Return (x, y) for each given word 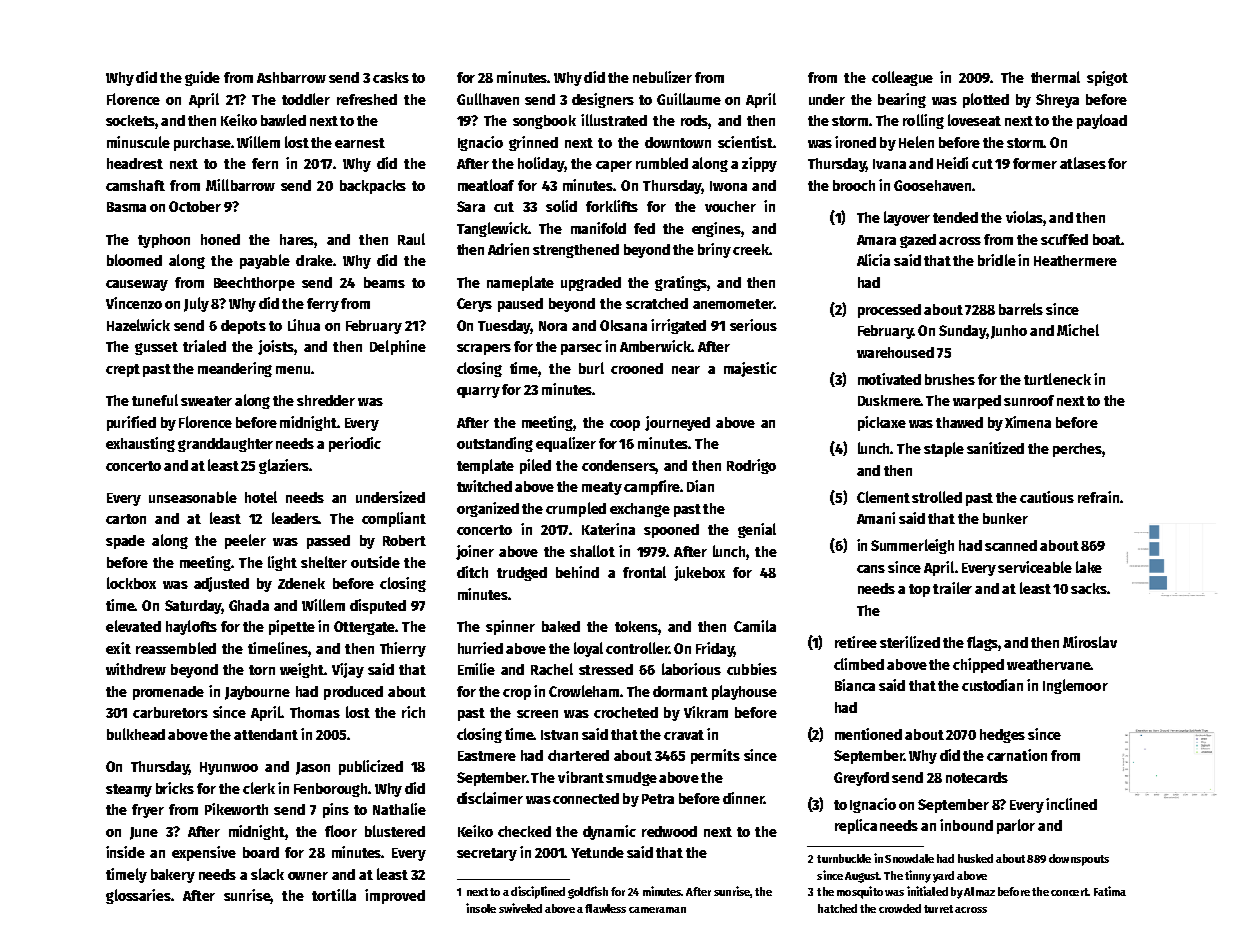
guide (202, 78)
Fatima (1110, 891)
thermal (1055, 77)
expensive (204, 853)
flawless (605, 908)
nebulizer (662, 77)
